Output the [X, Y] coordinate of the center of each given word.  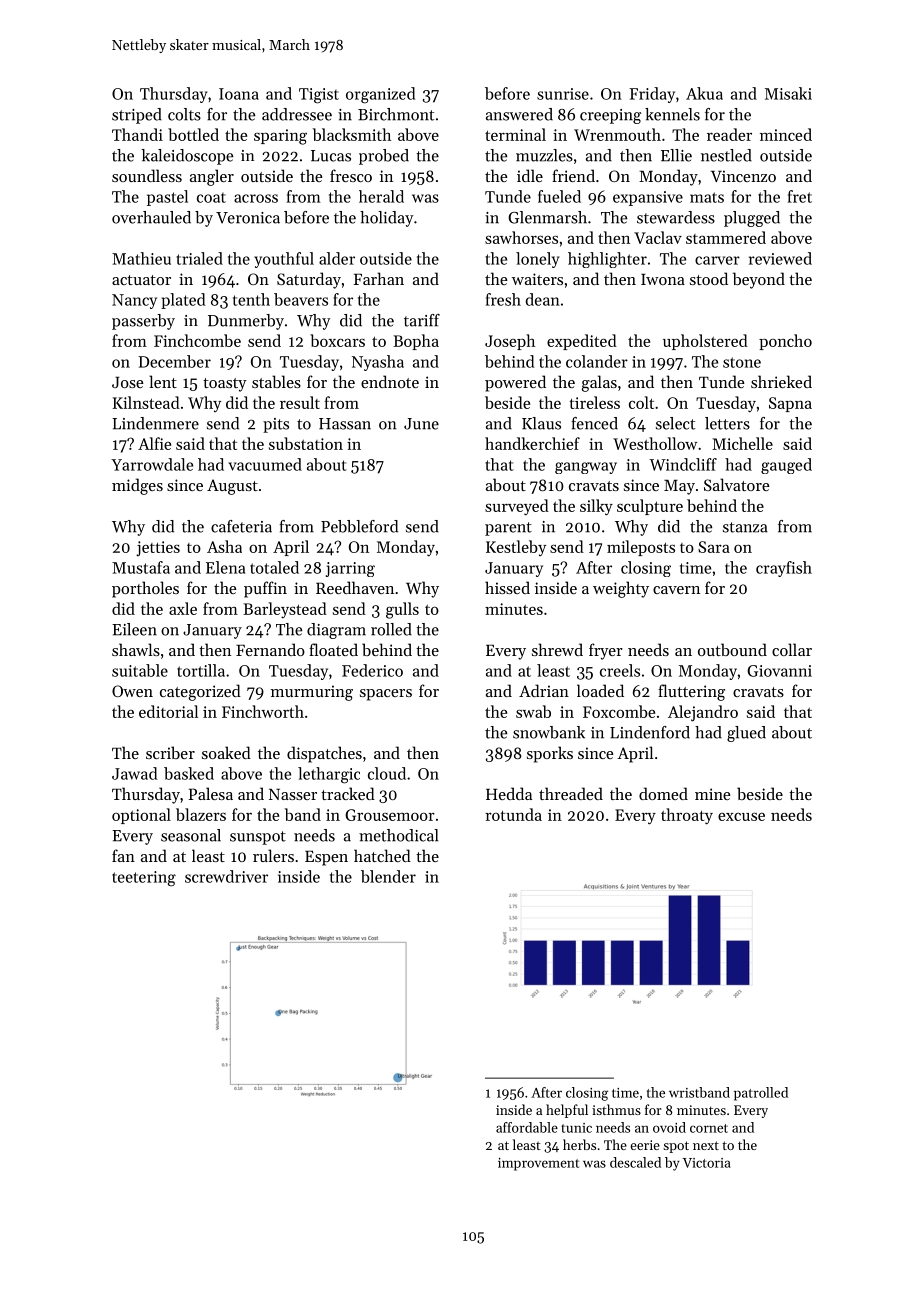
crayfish [784, 569]
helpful [567, 1111]
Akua [704, 93]
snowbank [549, 732]
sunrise [563, 94]
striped [137, 116]
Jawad [134, 773]
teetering [144, 879]
